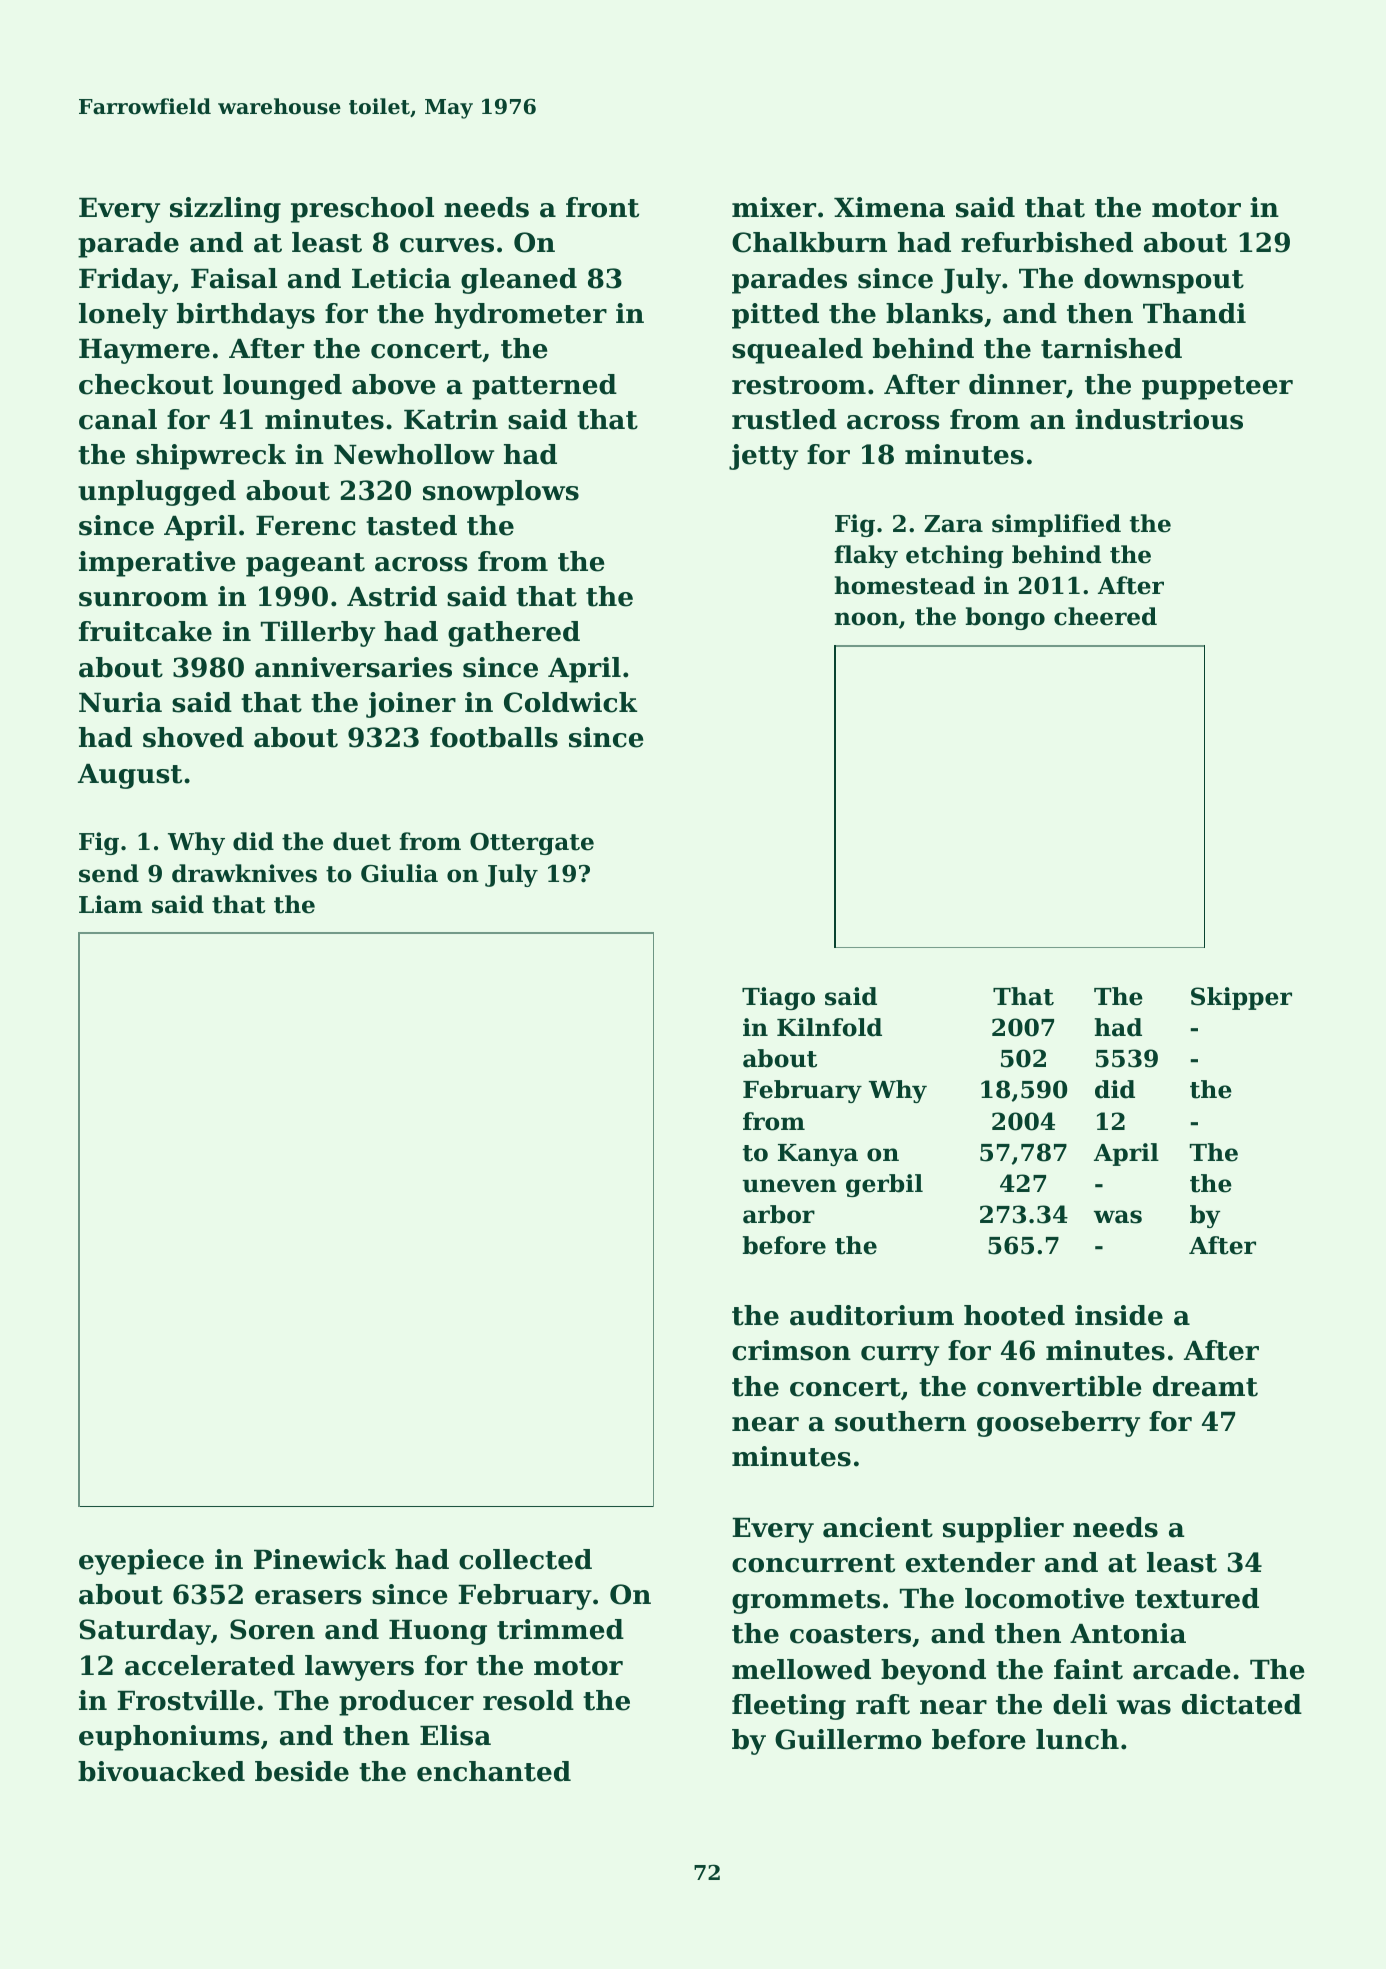 The image size is (1386, 1969). I want to click on eyepiece, so click(141, 1562).
